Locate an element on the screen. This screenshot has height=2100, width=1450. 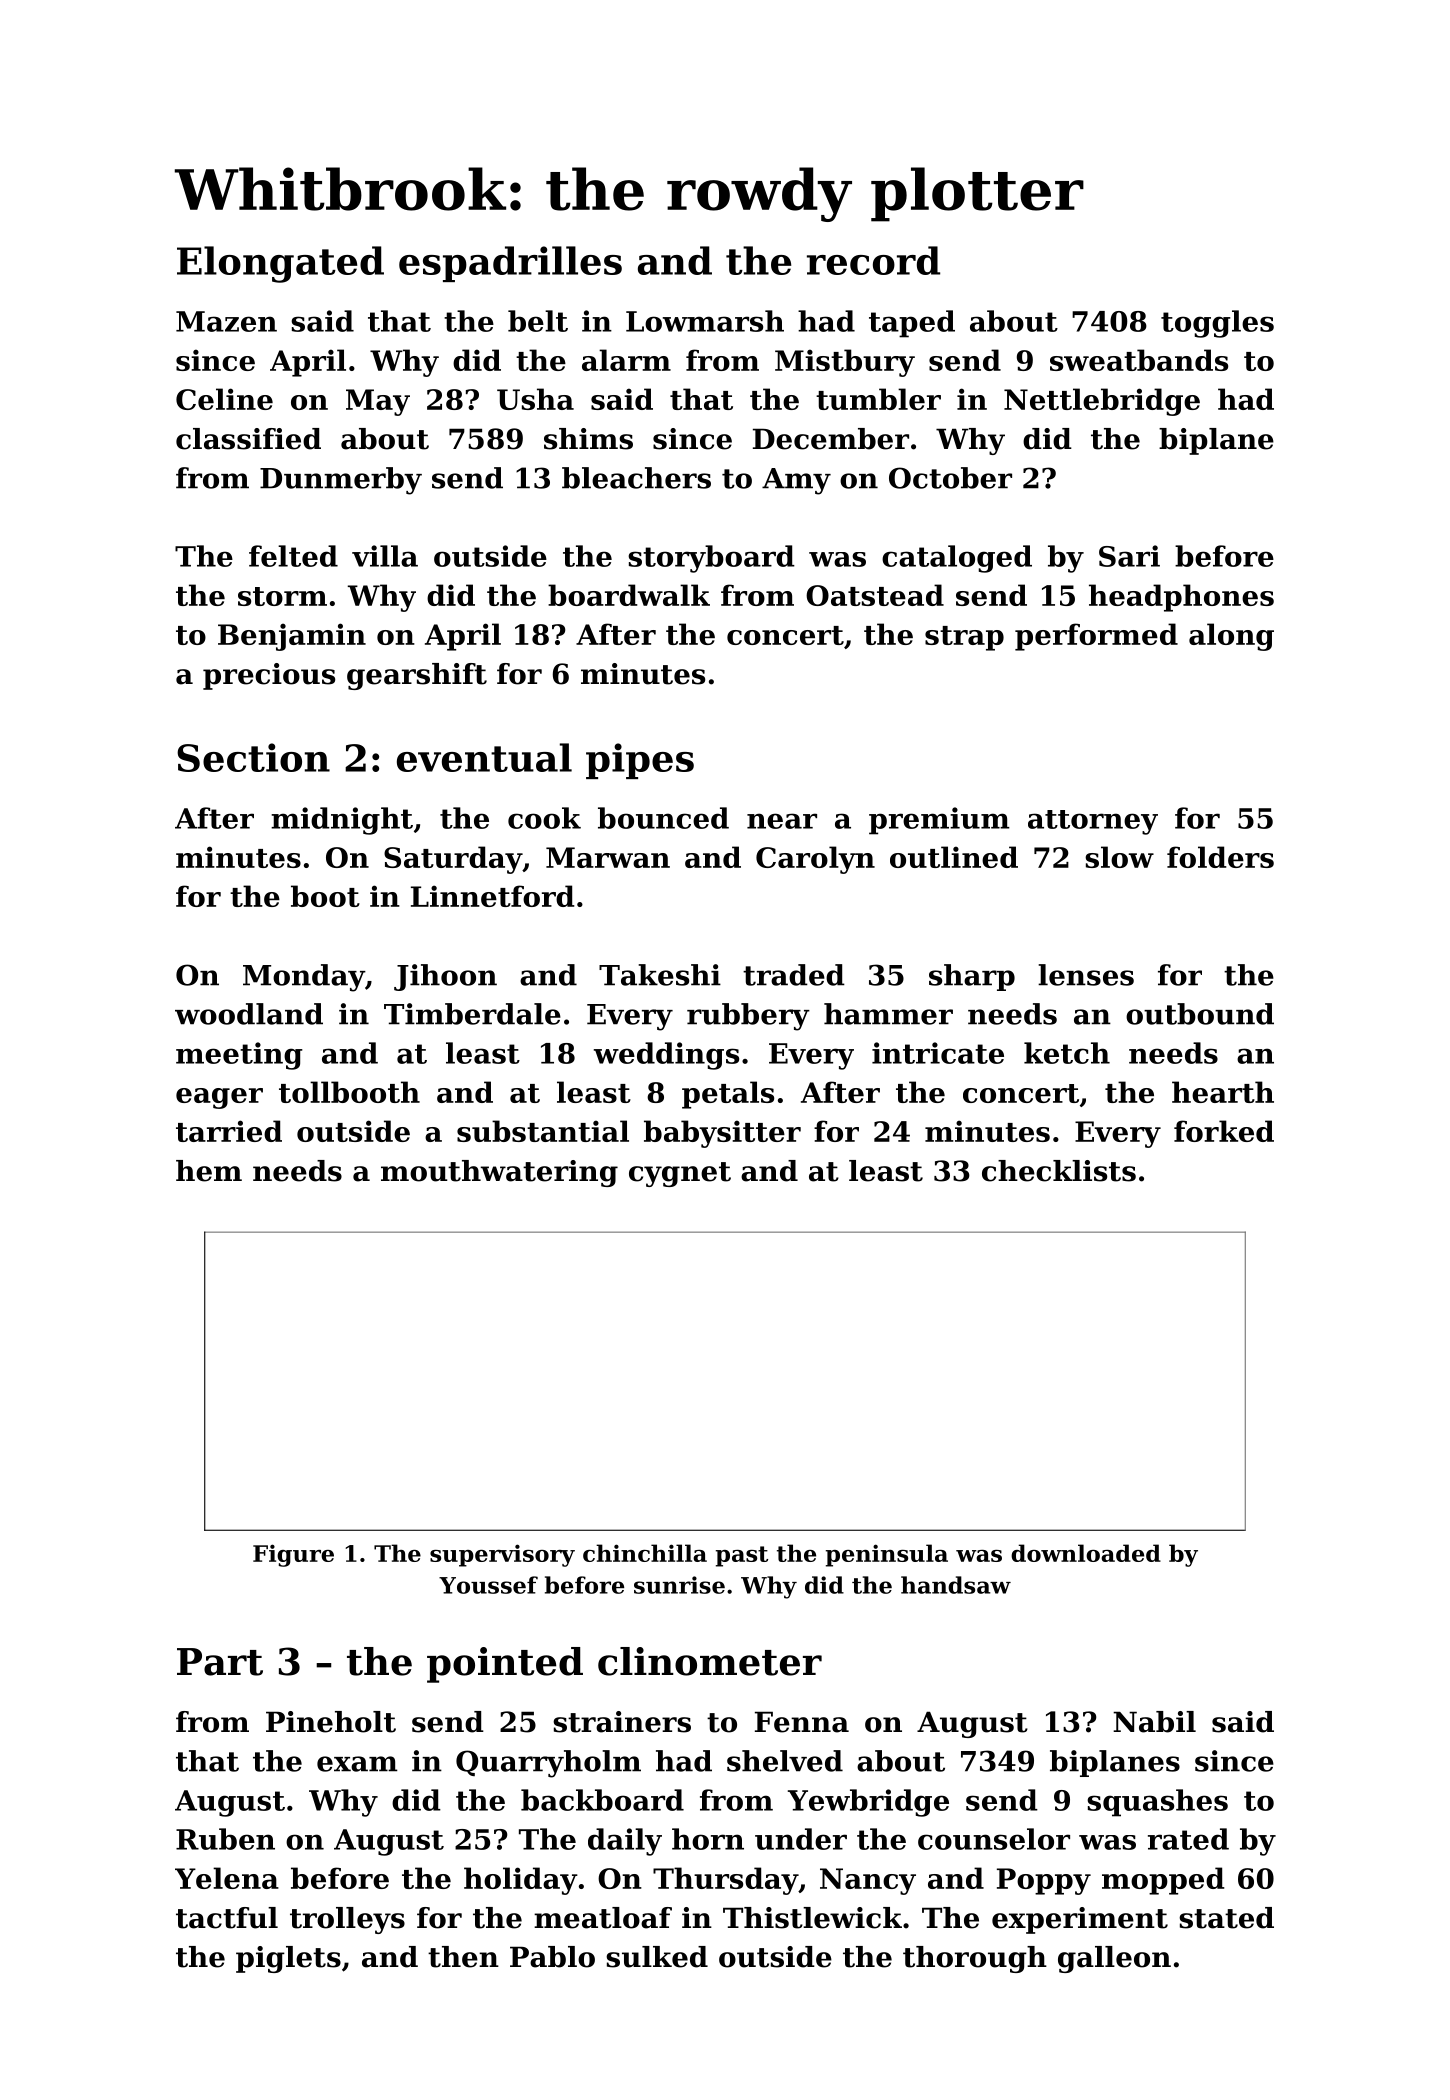
boardwalk is located at coordinates (629, 595).
